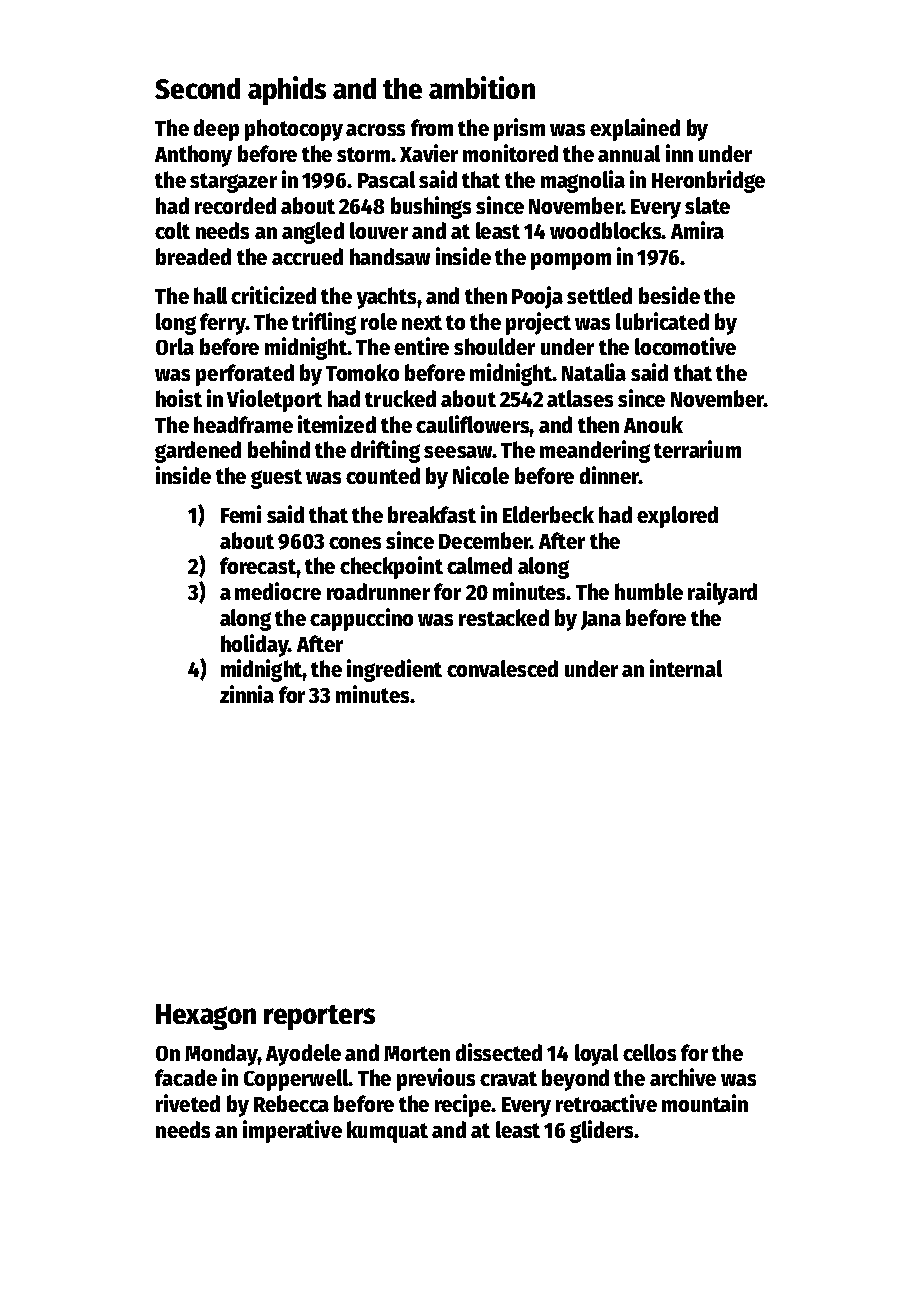 Image resolution: width=924 pixels, height=1311 pixels. What do you see at coordinates (669, 295) in the screenshot?
I see `beside` at bounding box center [669, 295].
